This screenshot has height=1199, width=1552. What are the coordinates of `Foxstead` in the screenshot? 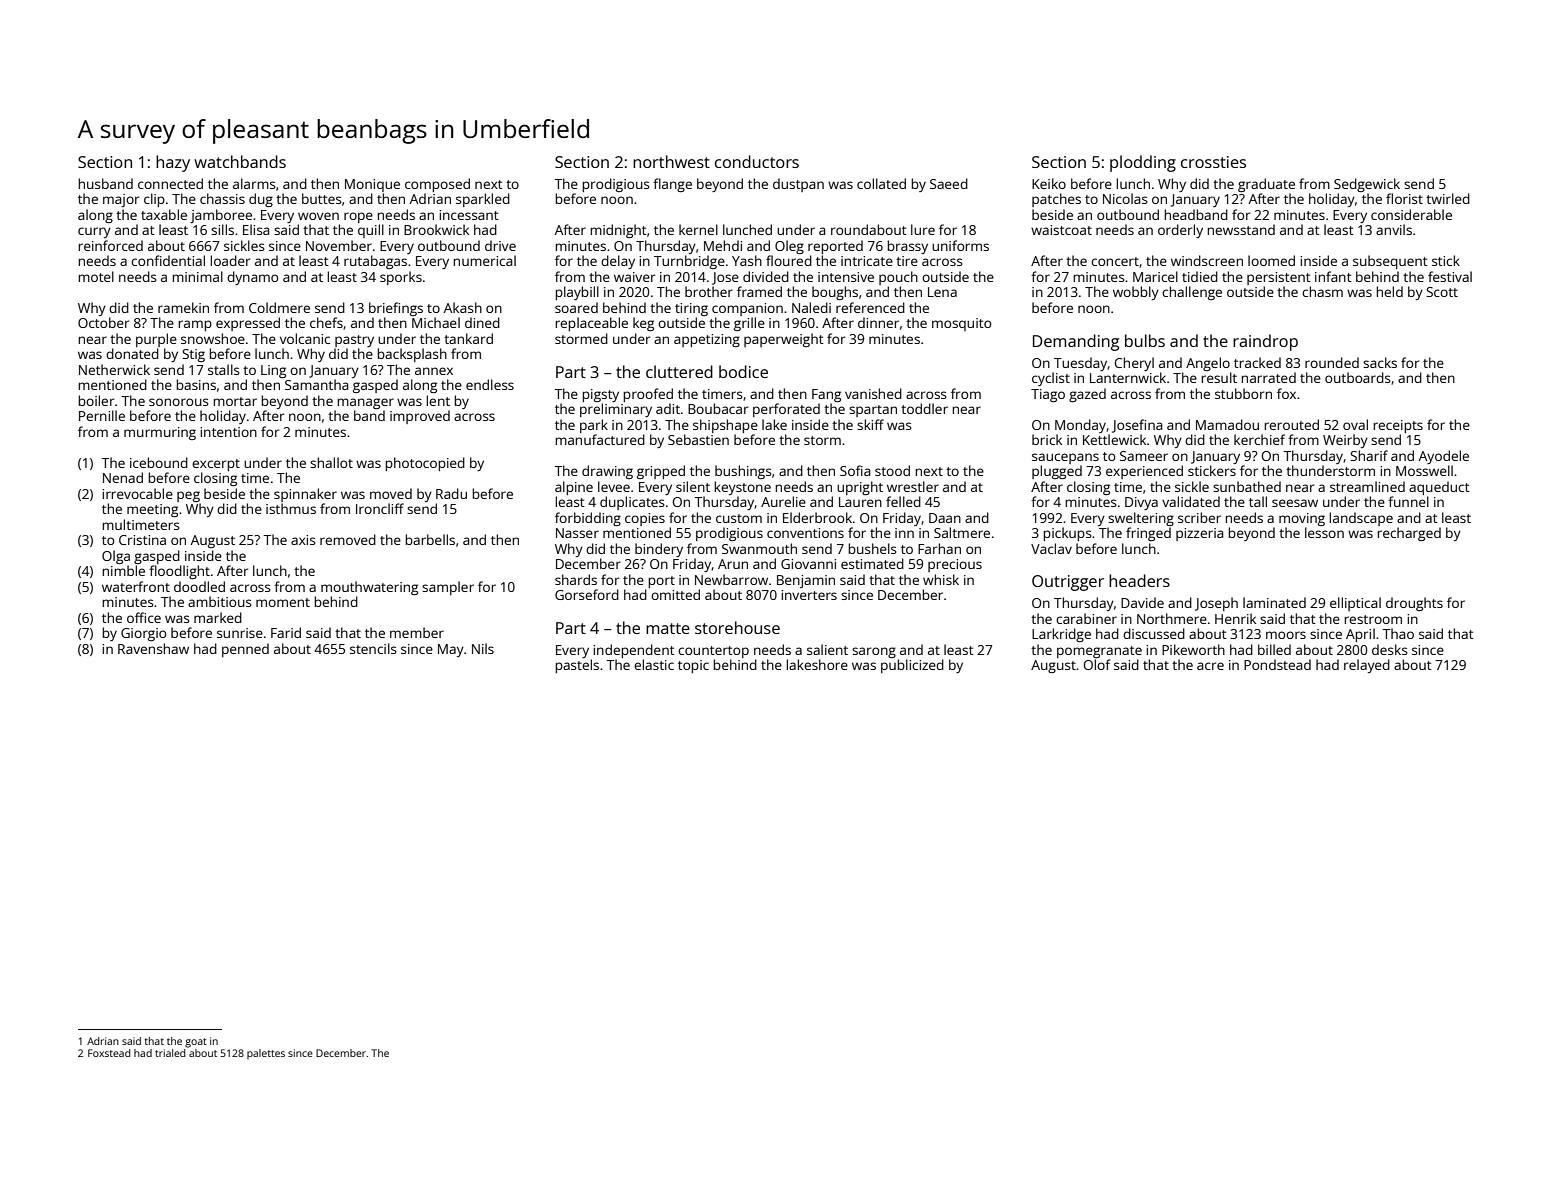 It's located at (109, 1053).
